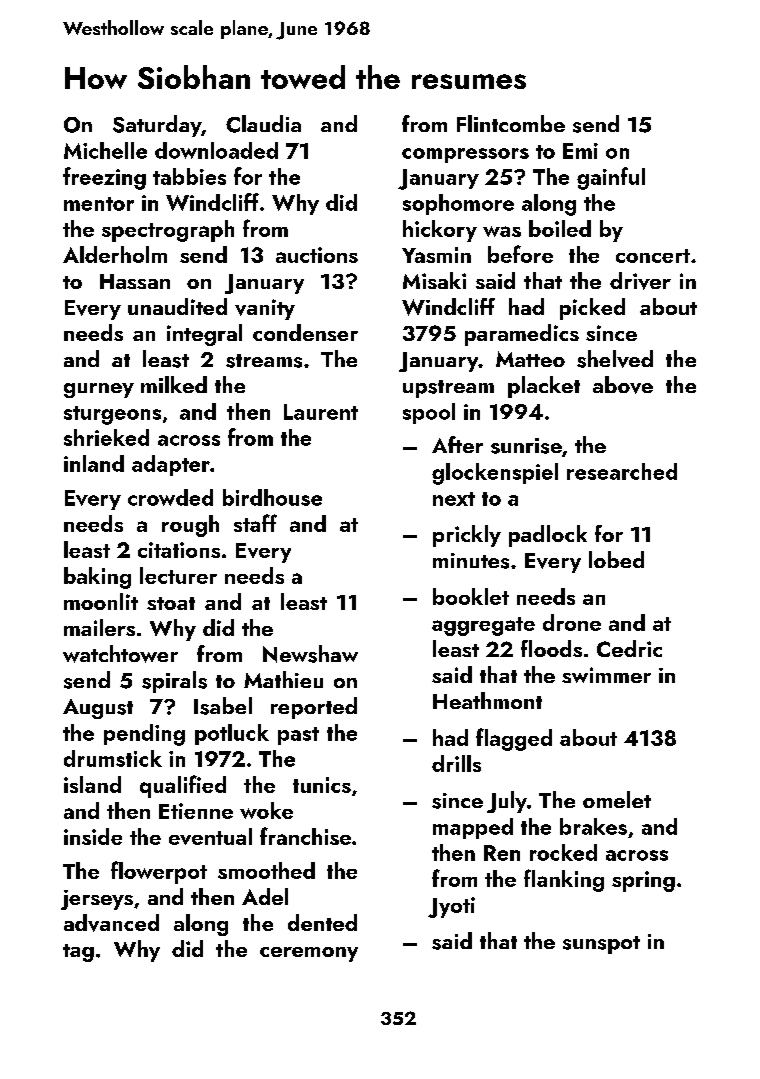 The image size is (760, 1079). I want to click on baking, so click(97, 578).
